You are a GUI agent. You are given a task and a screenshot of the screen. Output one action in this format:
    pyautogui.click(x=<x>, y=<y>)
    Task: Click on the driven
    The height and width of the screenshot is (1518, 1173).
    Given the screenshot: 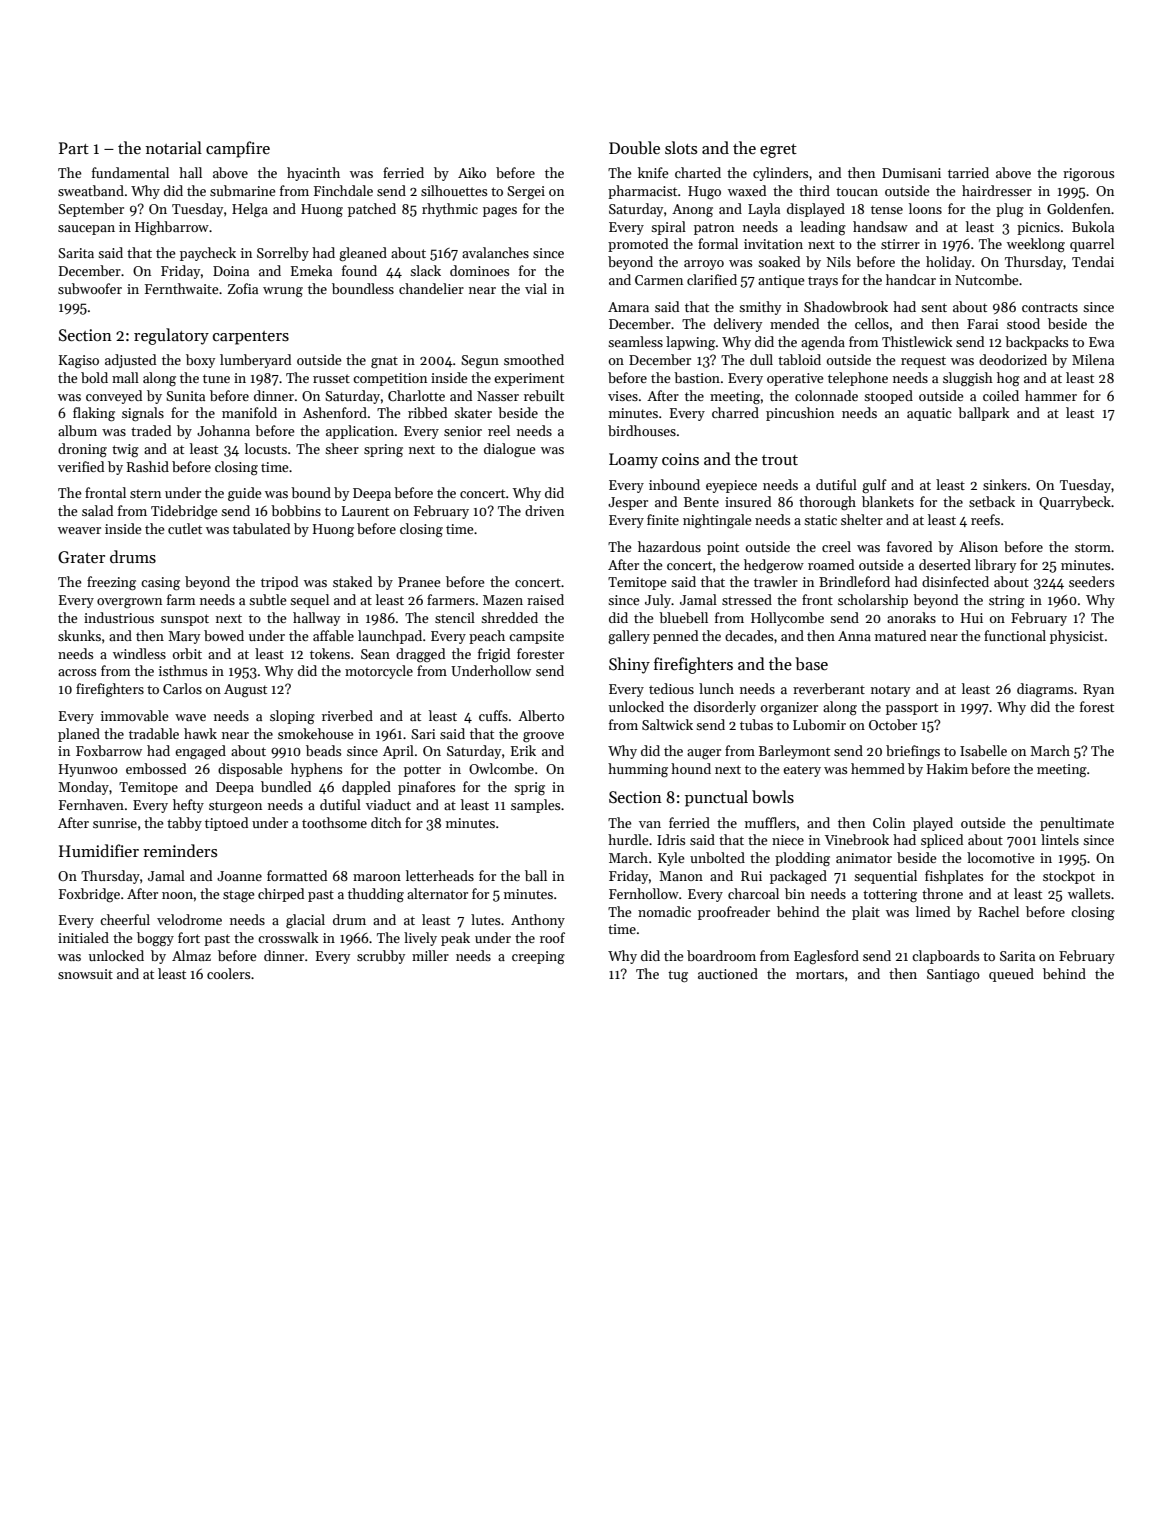 What is the action you would take?
    pyautogui.click(x=544, y=510)
